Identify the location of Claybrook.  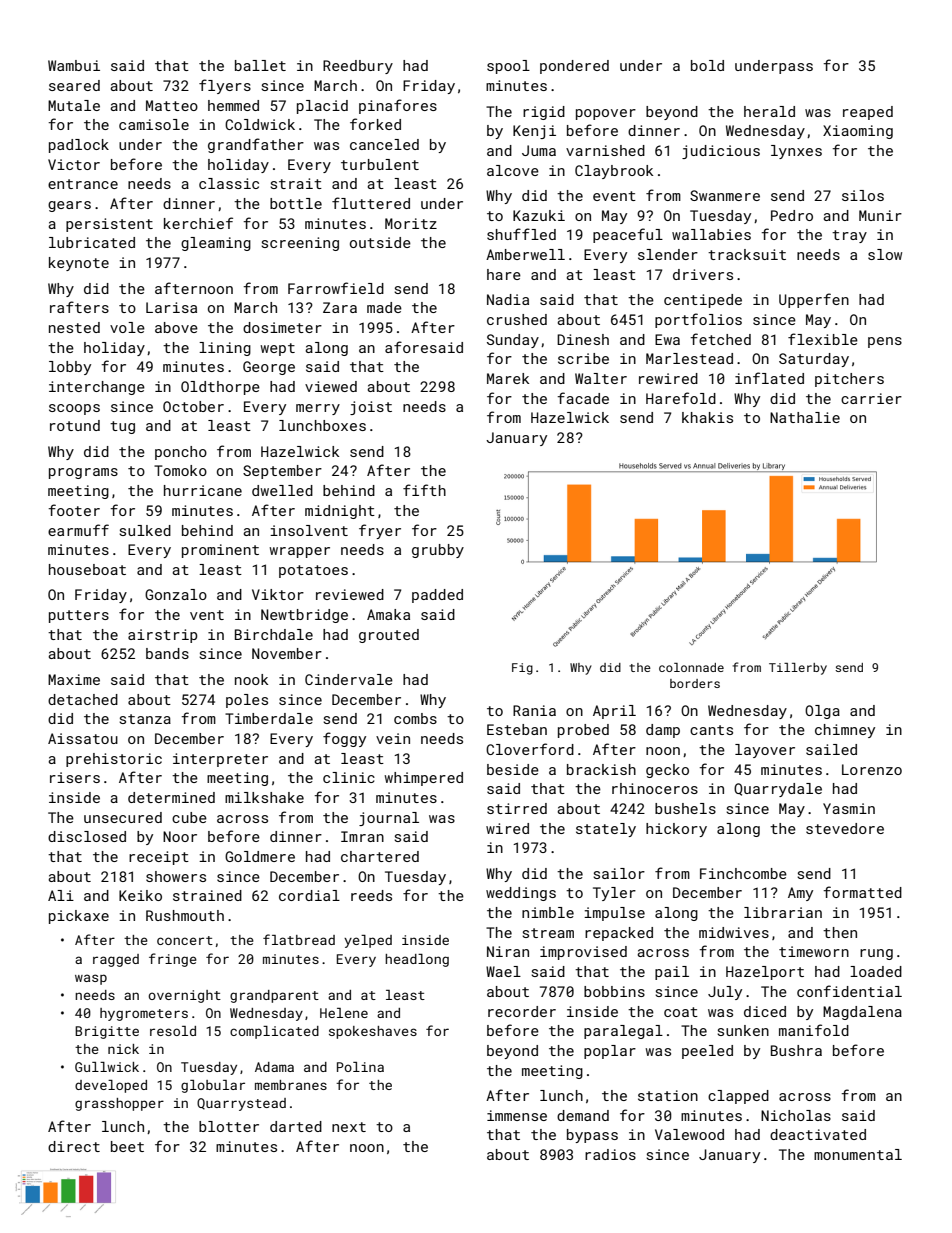
(614, 172).
